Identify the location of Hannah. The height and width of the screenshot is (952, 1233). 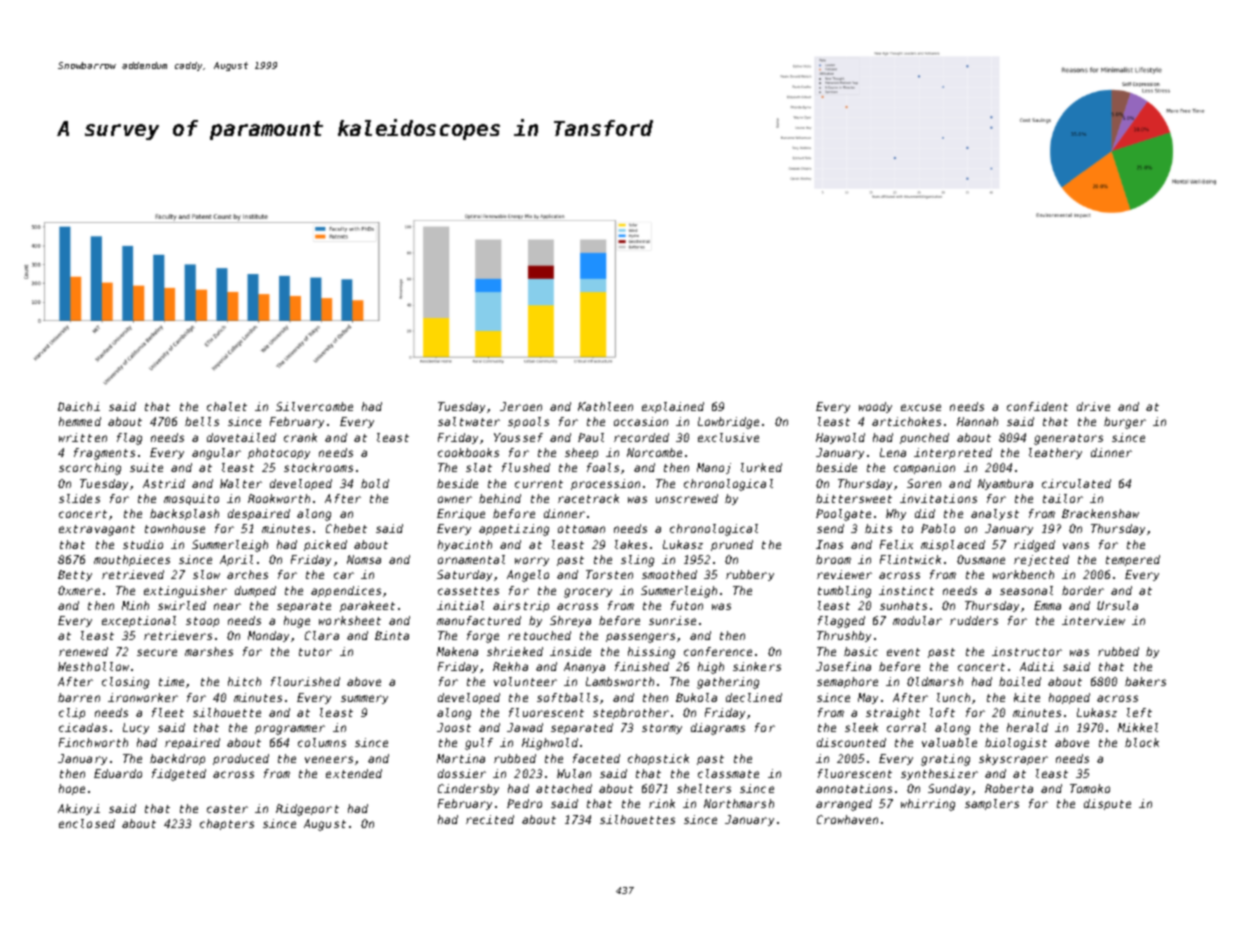
(977, 421).
